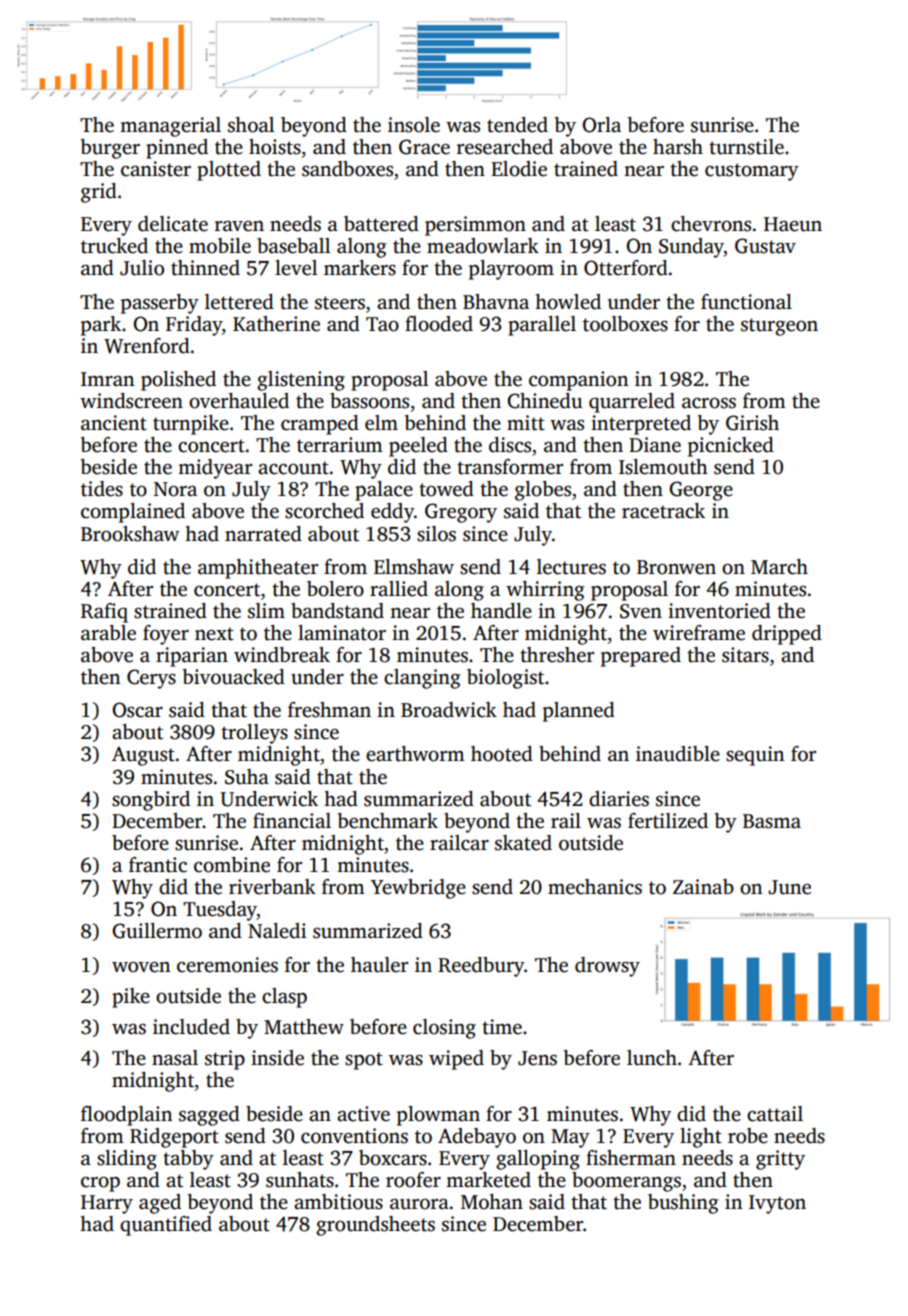  What do you see at coordinates (414, 125) in the screenshot?
I see `insole` at bounding box center [414, 125].
